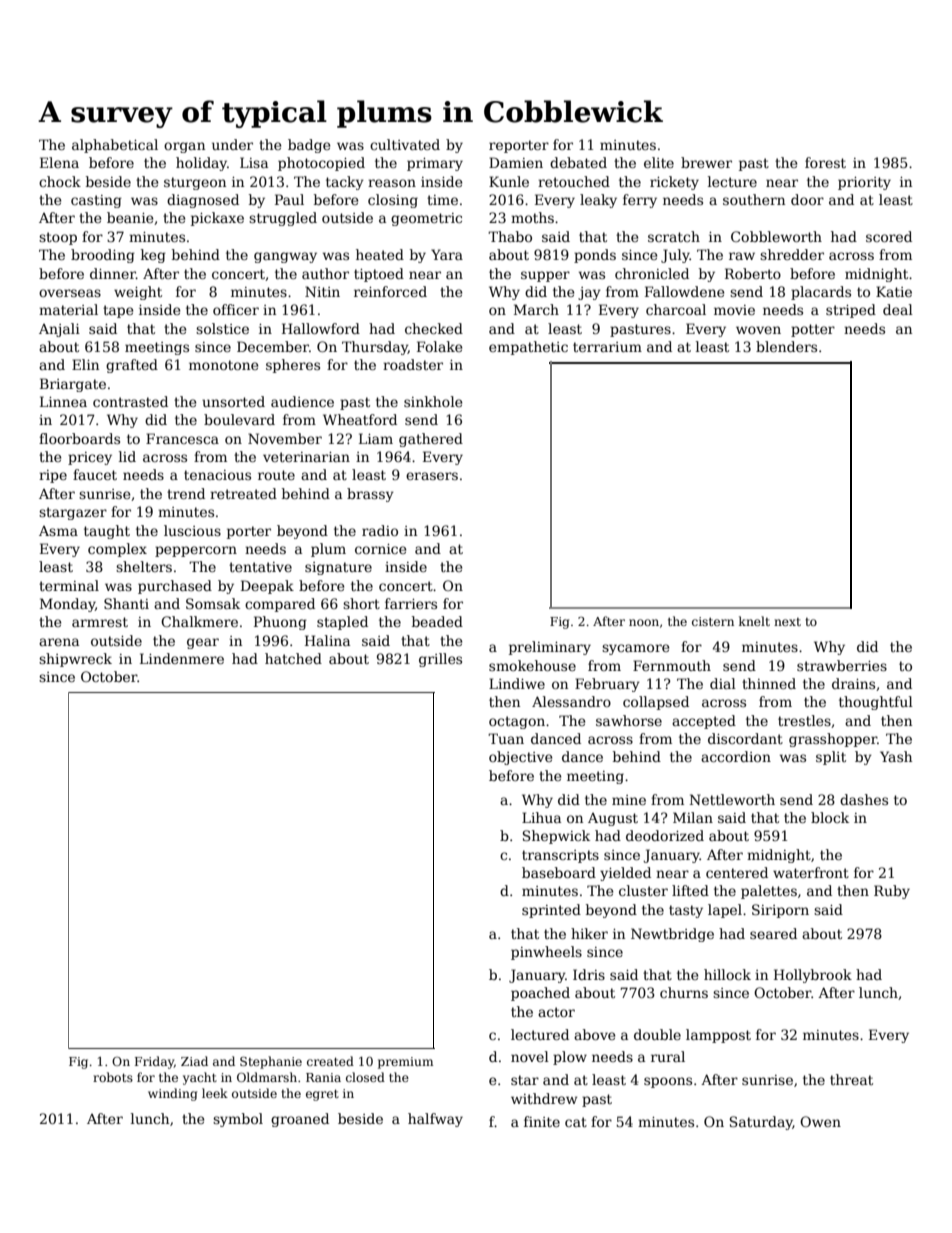  What do you see at coordinates (433, 401) in the document?
I see `sinkhole` at bounding box center [433, 401].
